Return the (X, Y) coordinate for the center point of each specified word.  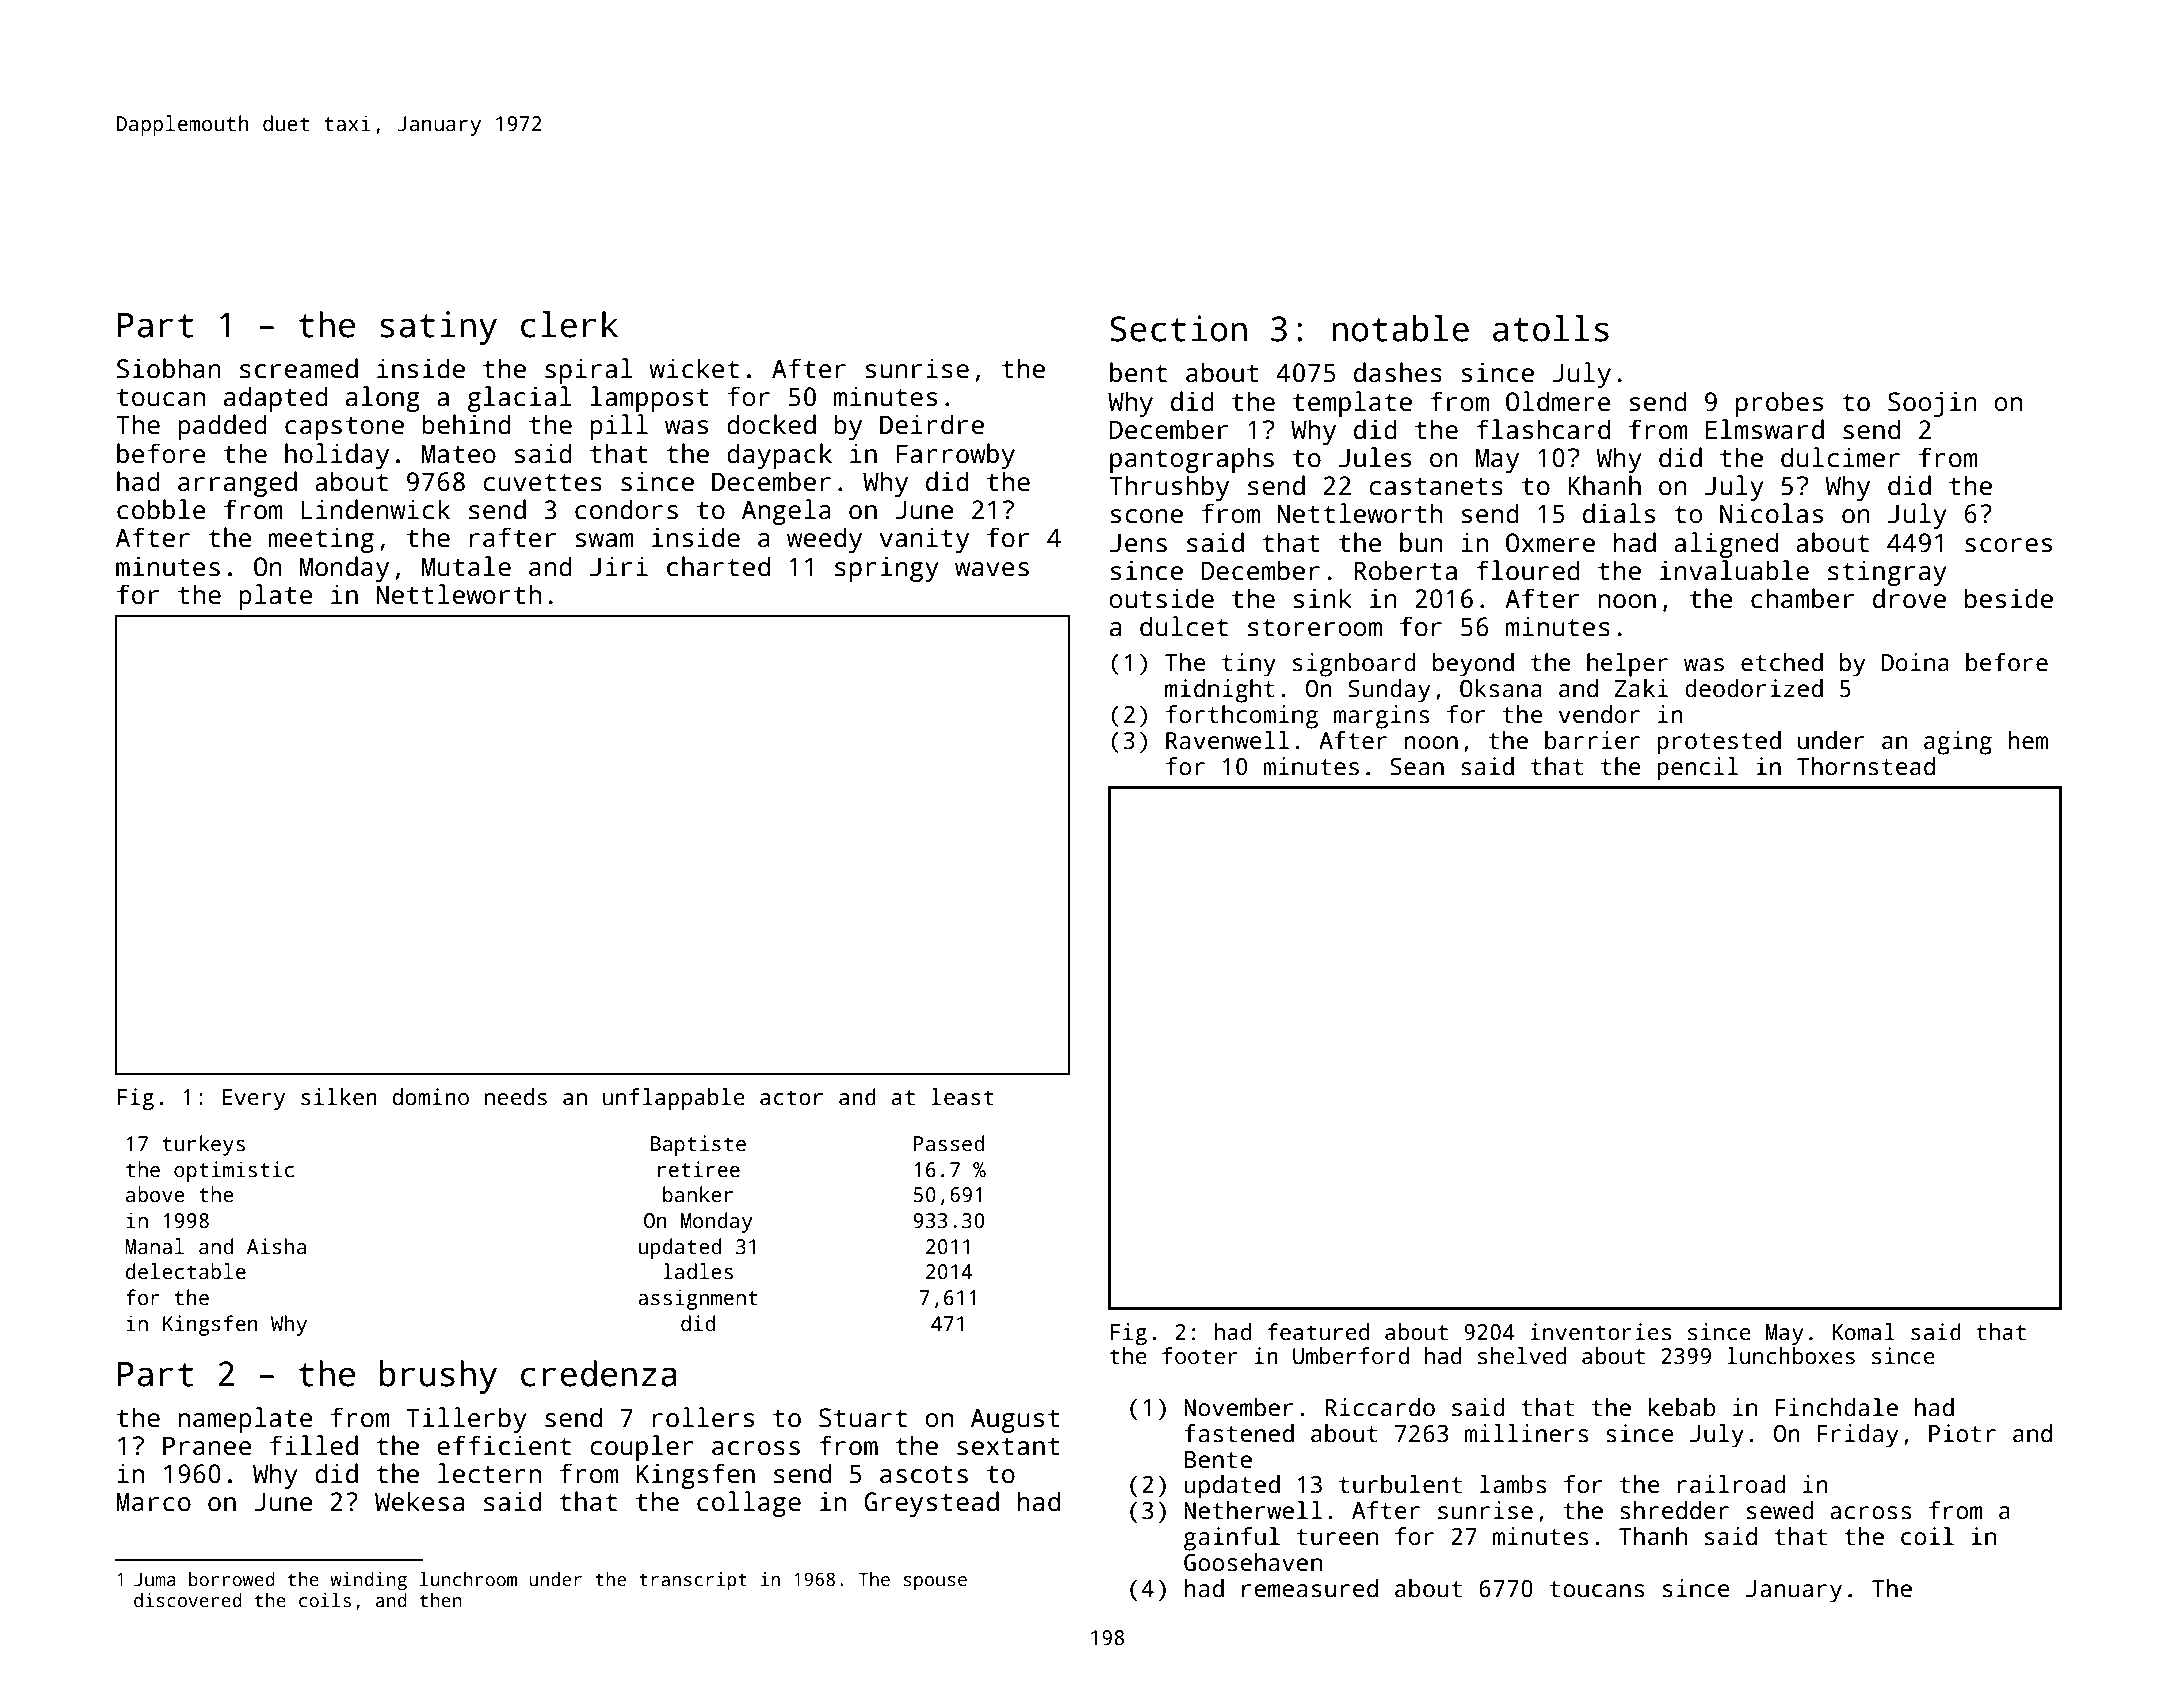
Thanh (1653, 1536)
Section (1178, 328)
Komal (1864, 1332)
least (962, 1097)
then (441, 1600)
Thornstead (1866, 766)
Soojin (1932, 404)
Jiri (619, 566)
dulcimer (1840, 457)
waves (992, 569)
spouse (935, 1583)
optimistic (234, 1171)
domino (430, 1097)
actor (791, 1098)
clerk (569, 324)
